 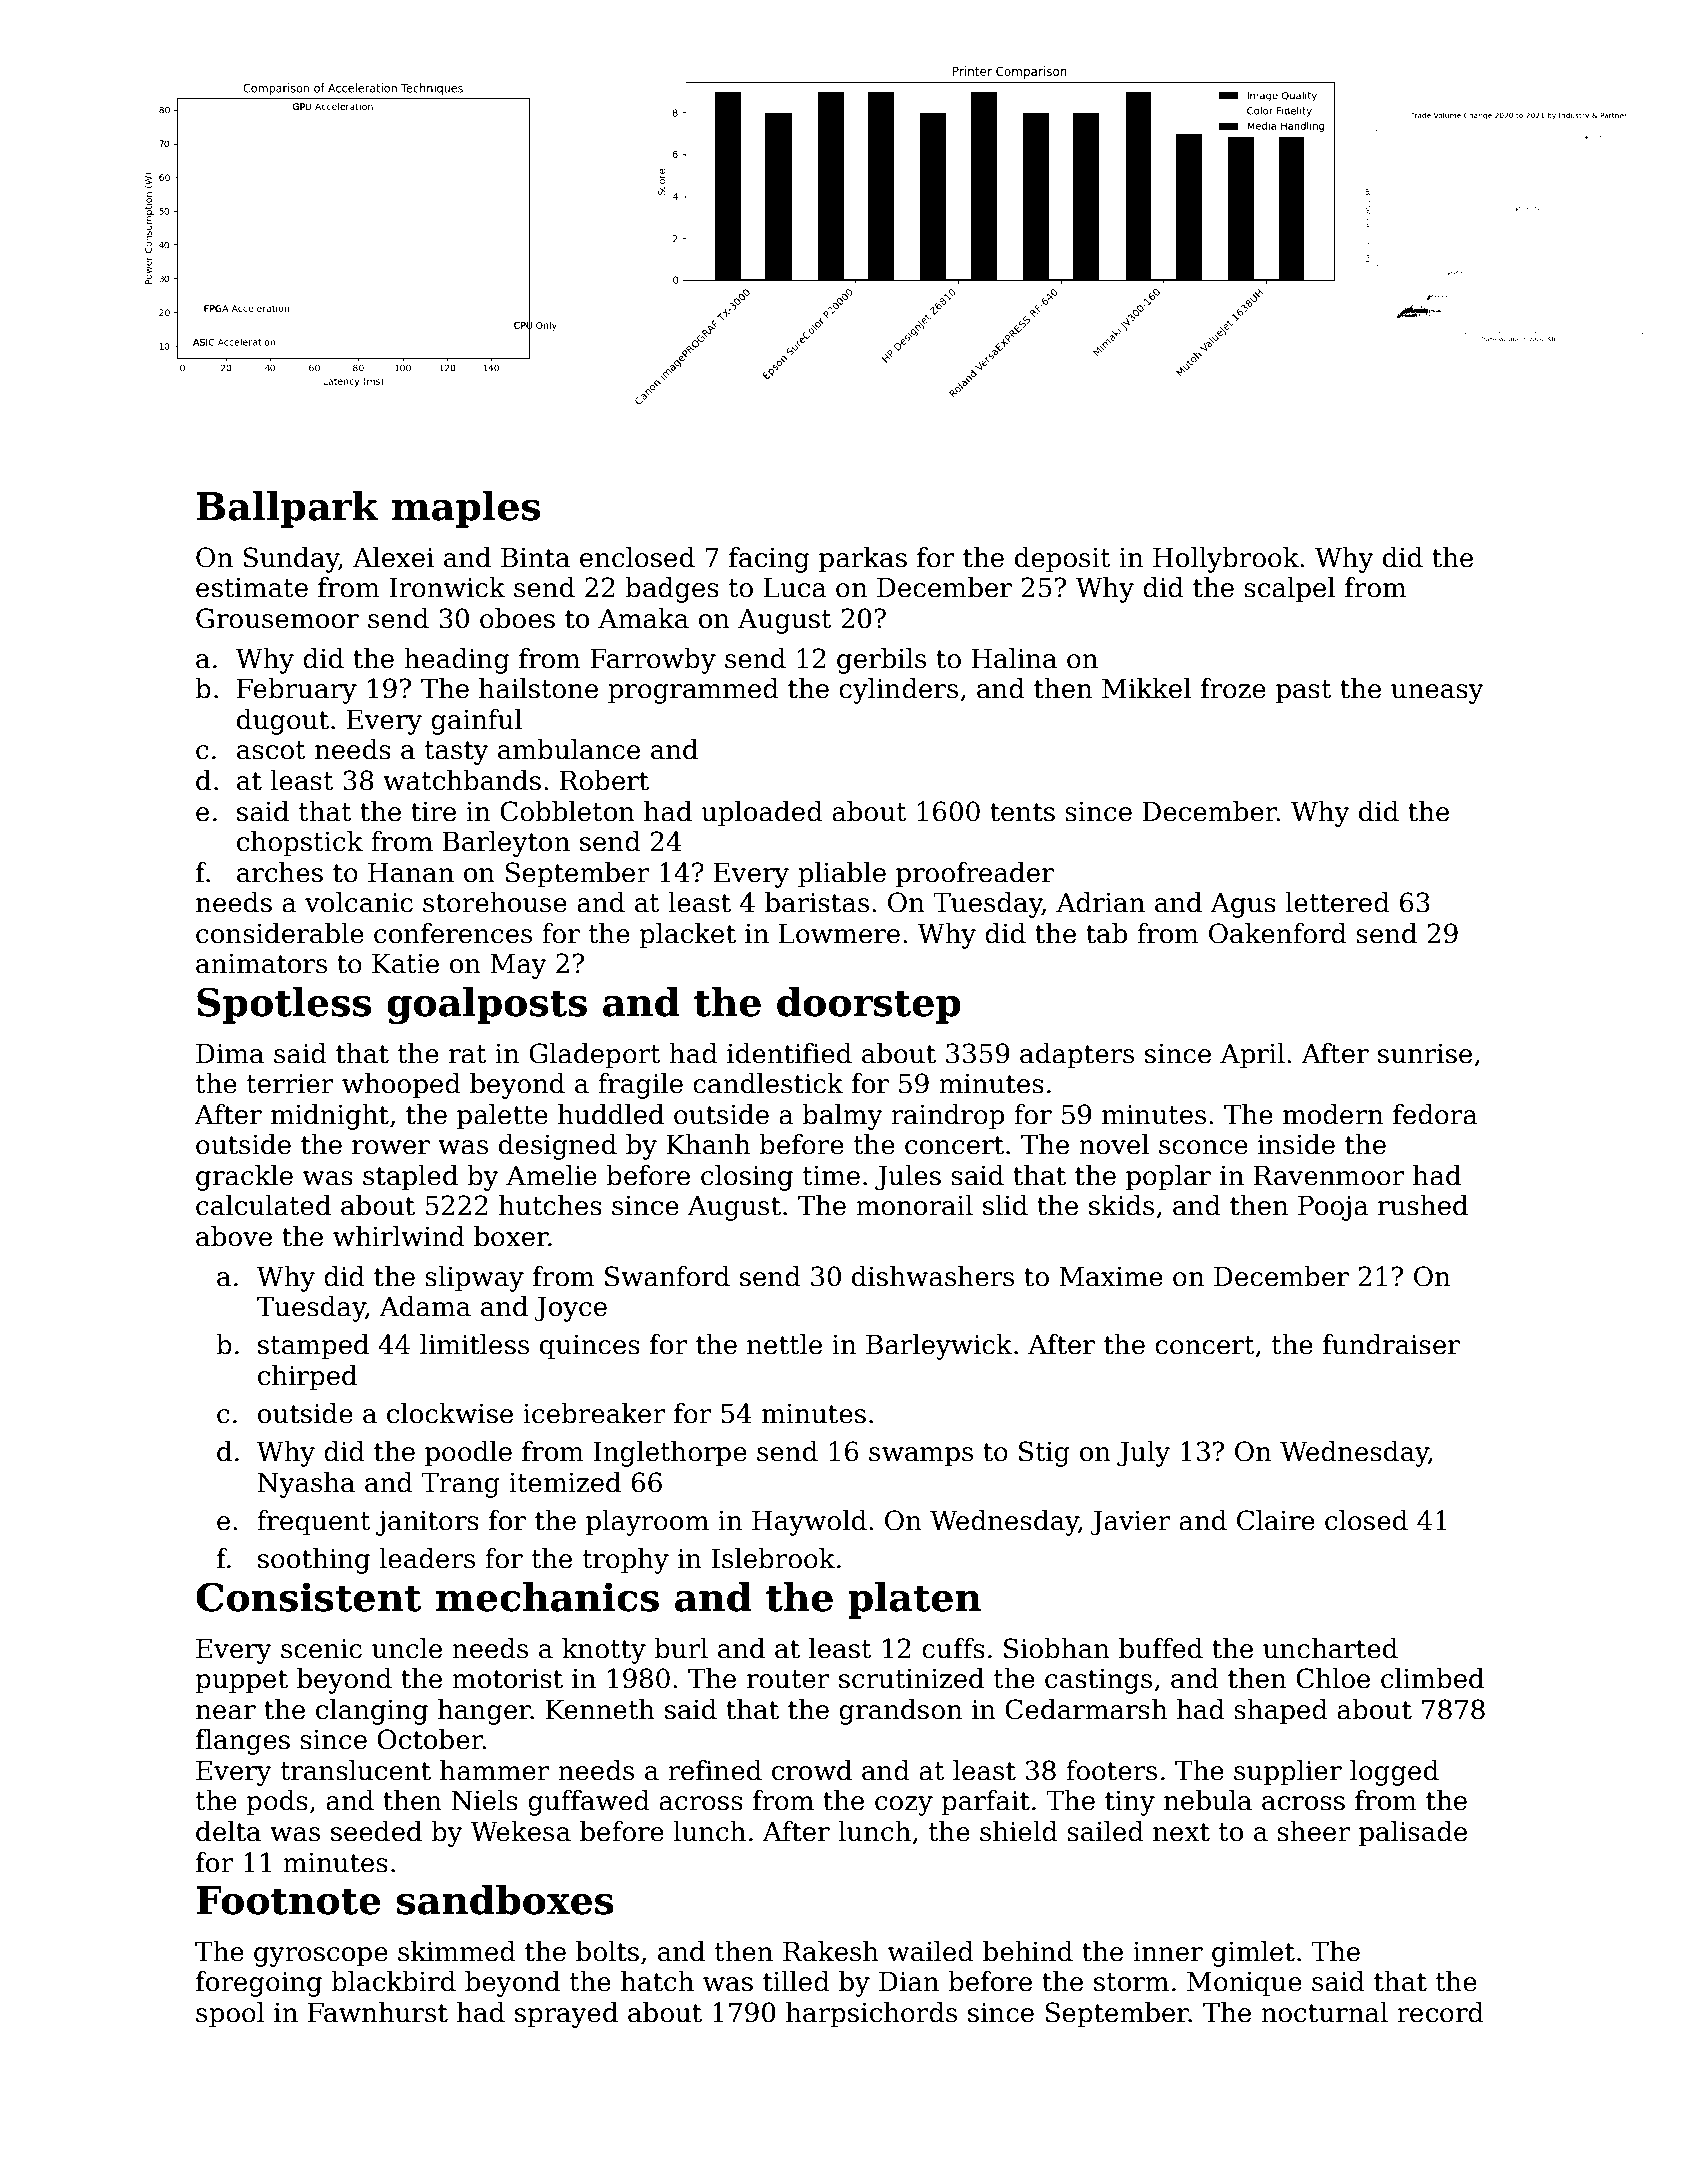 I want to click on Maxime, so click(x=1111, y=1277).
